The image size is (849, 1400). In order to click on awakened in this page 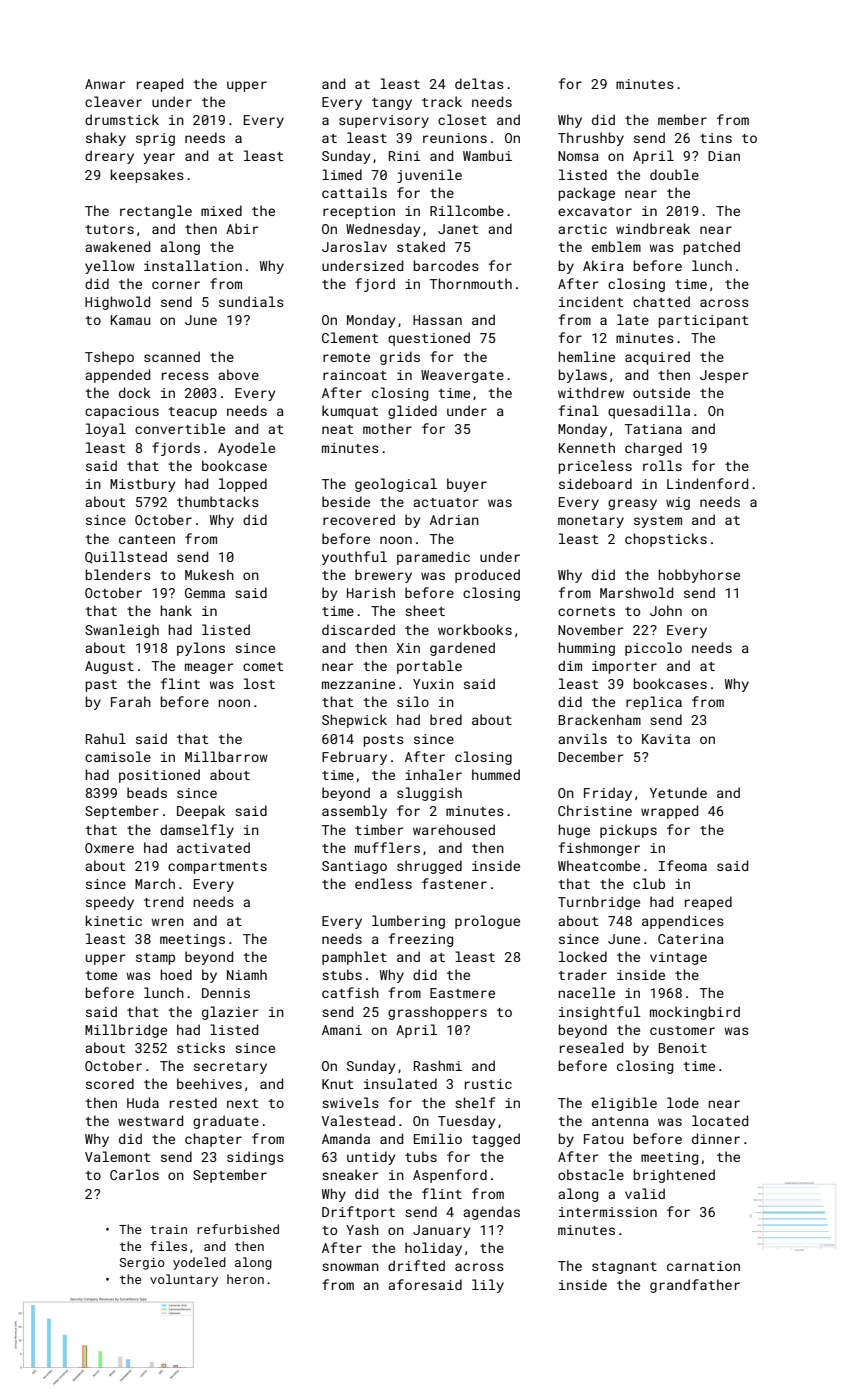, I will do `click(117, 246)`.
